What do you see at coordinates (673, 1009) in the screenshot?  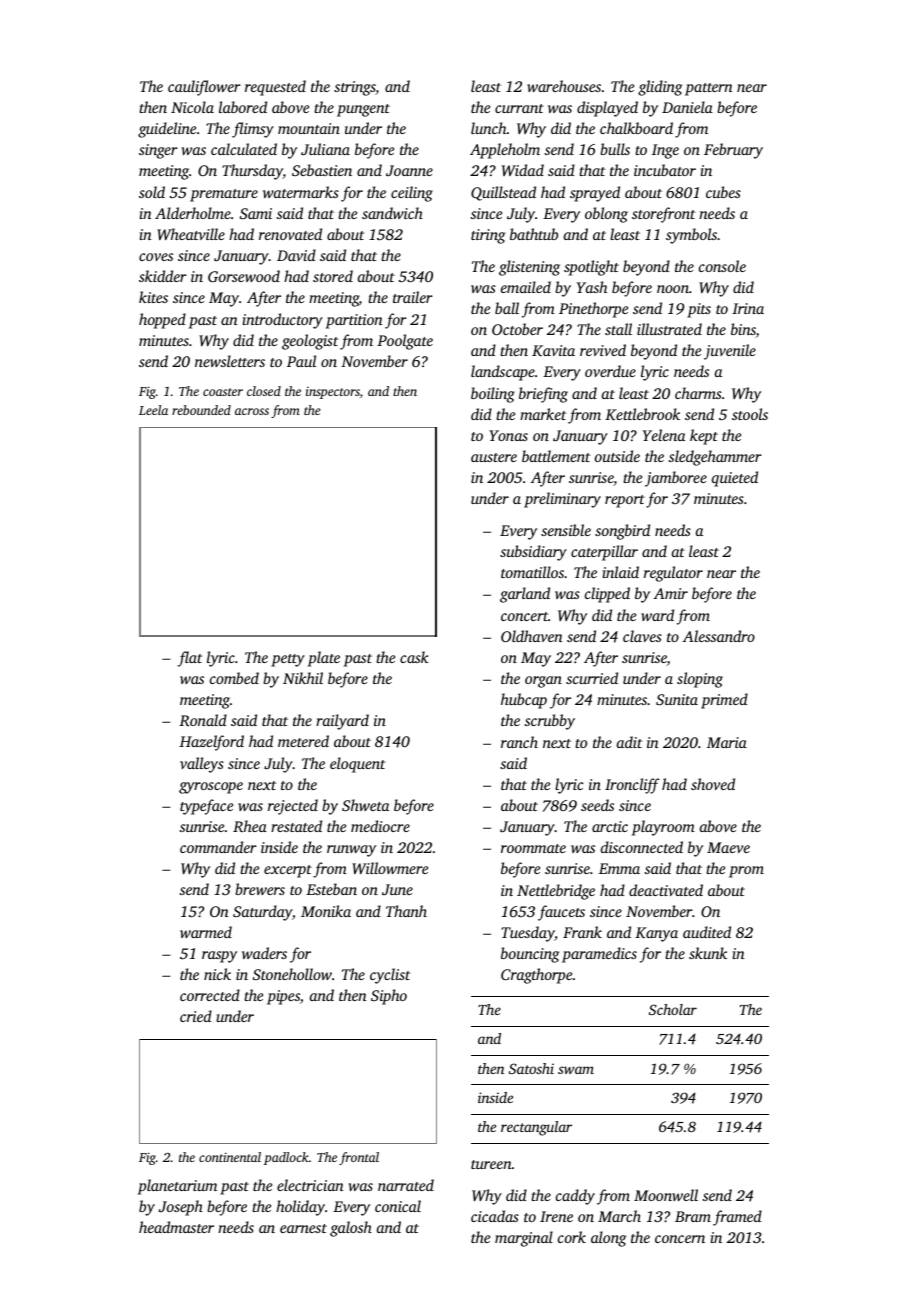 I see `Scholar` at bounding box center [673, 1009].
